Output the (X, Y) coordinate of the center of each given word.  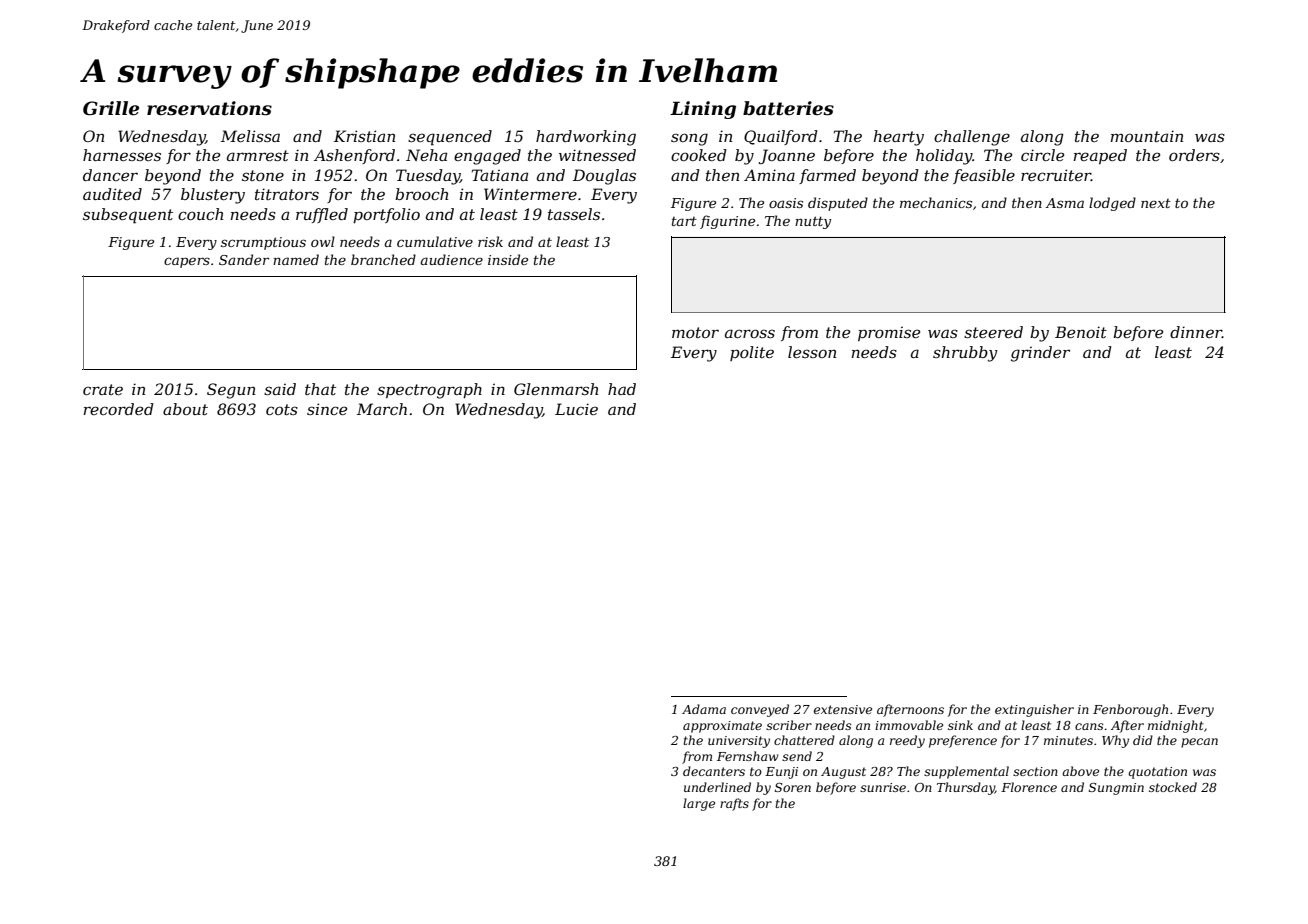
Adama (704, 709)
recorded (119, 409)
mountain (1147, 136)
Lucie (576, 409)
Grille (111, 108)
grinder (1040, 354)
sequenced (450, 138)
